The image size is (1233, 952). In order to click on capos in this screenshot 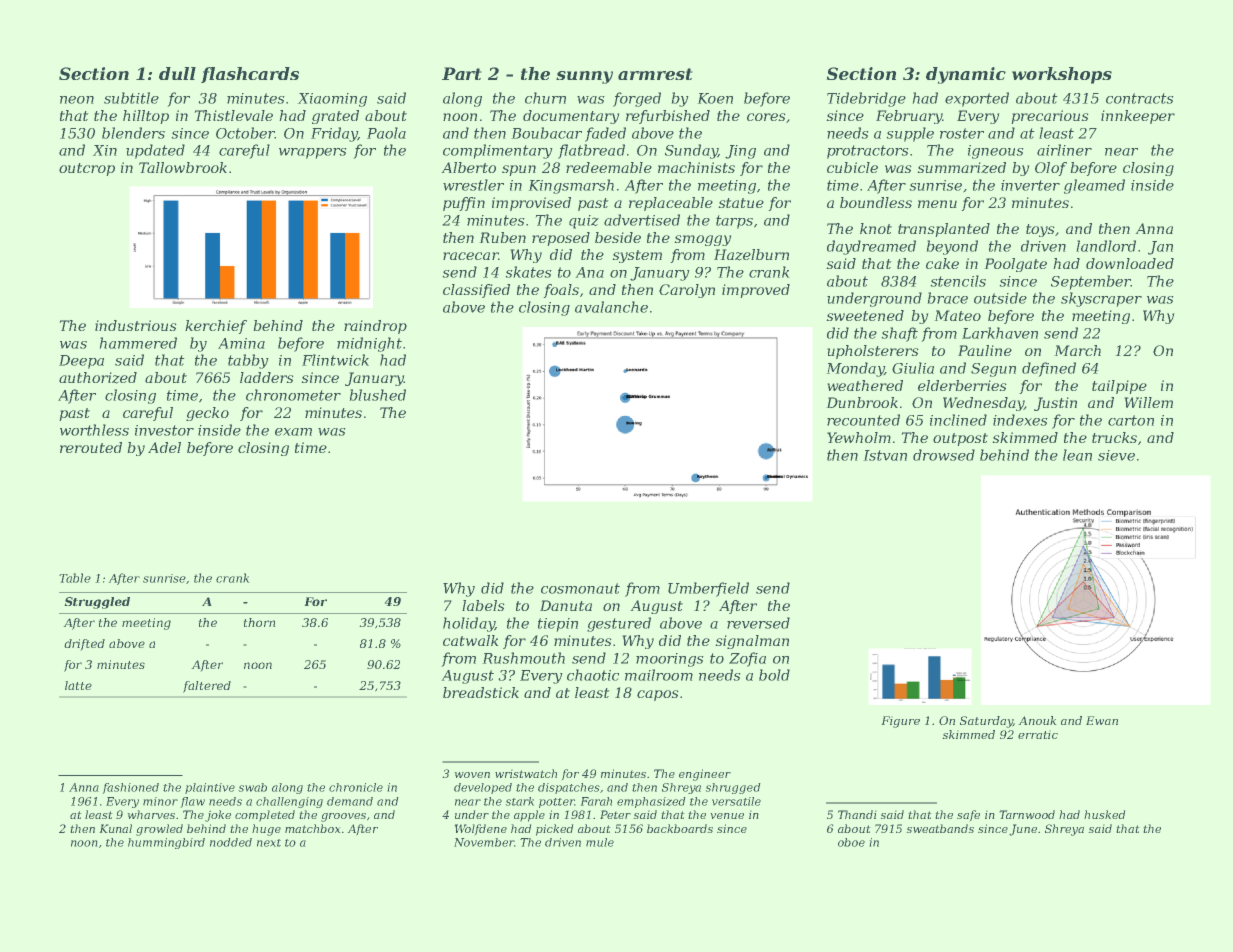, I will do `click(658, 695)`.
